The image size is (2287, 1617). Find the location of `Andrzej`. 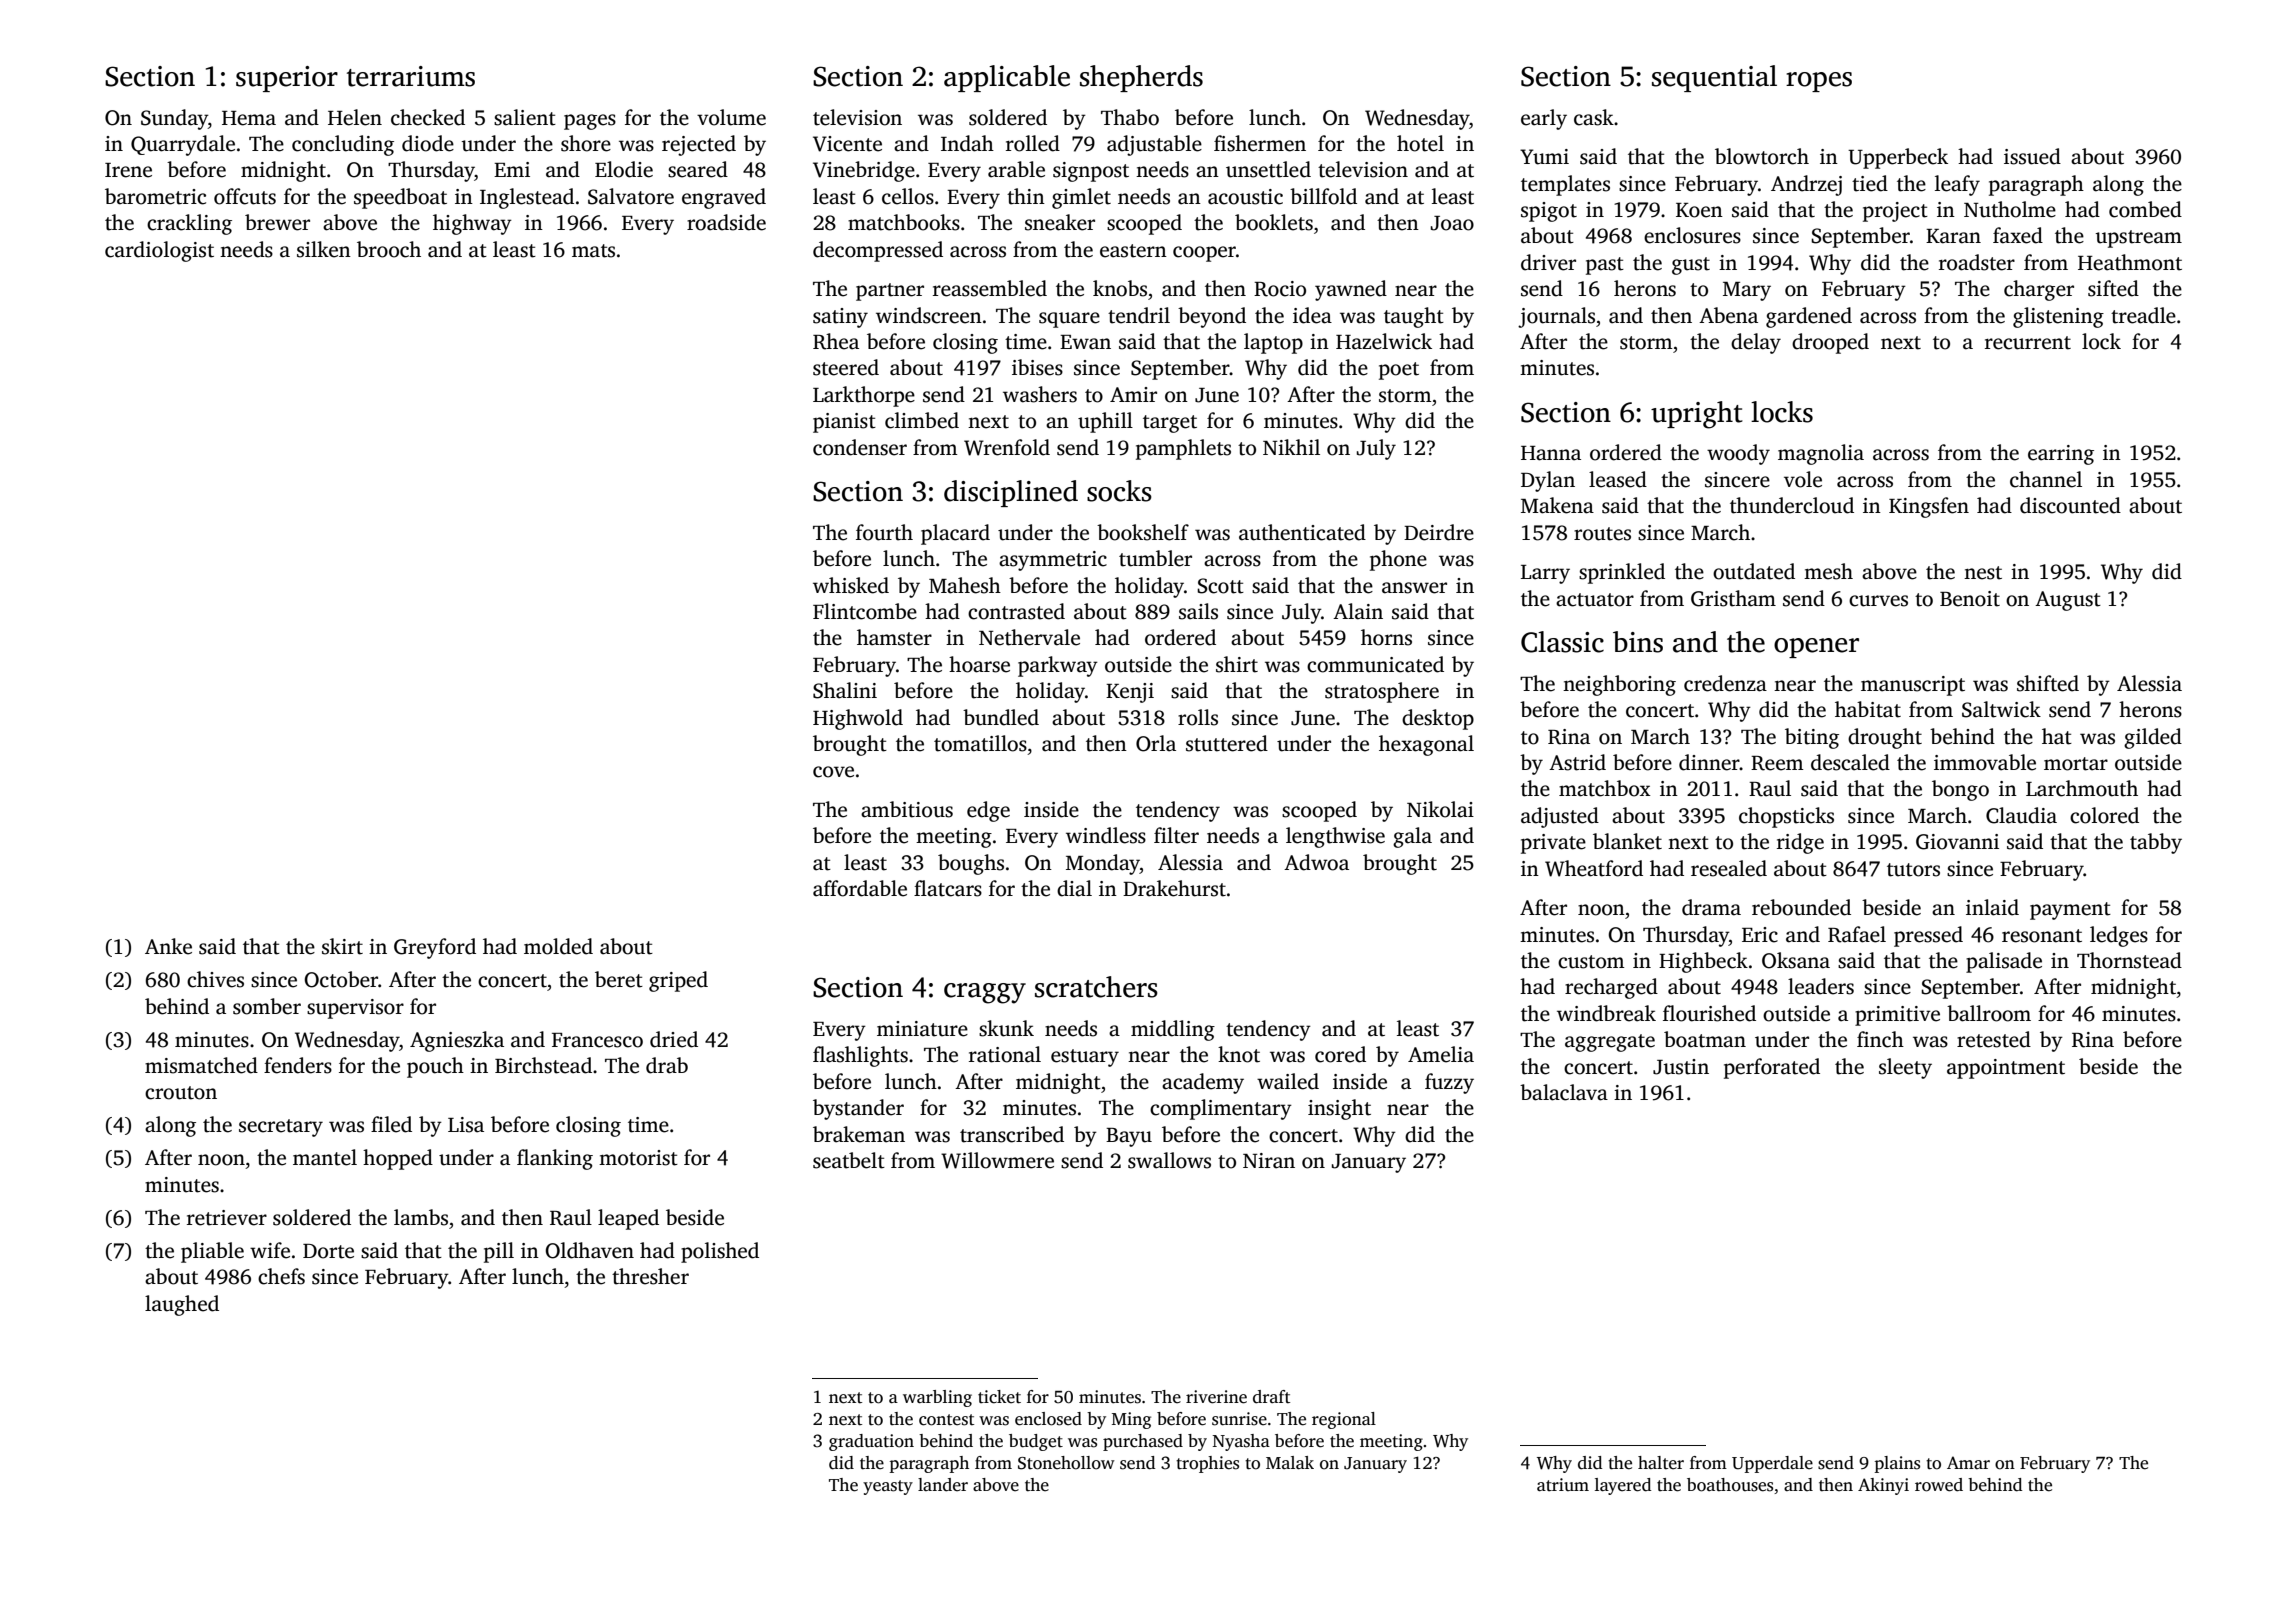

Andrzej is located at coordinates (1806, 185).
